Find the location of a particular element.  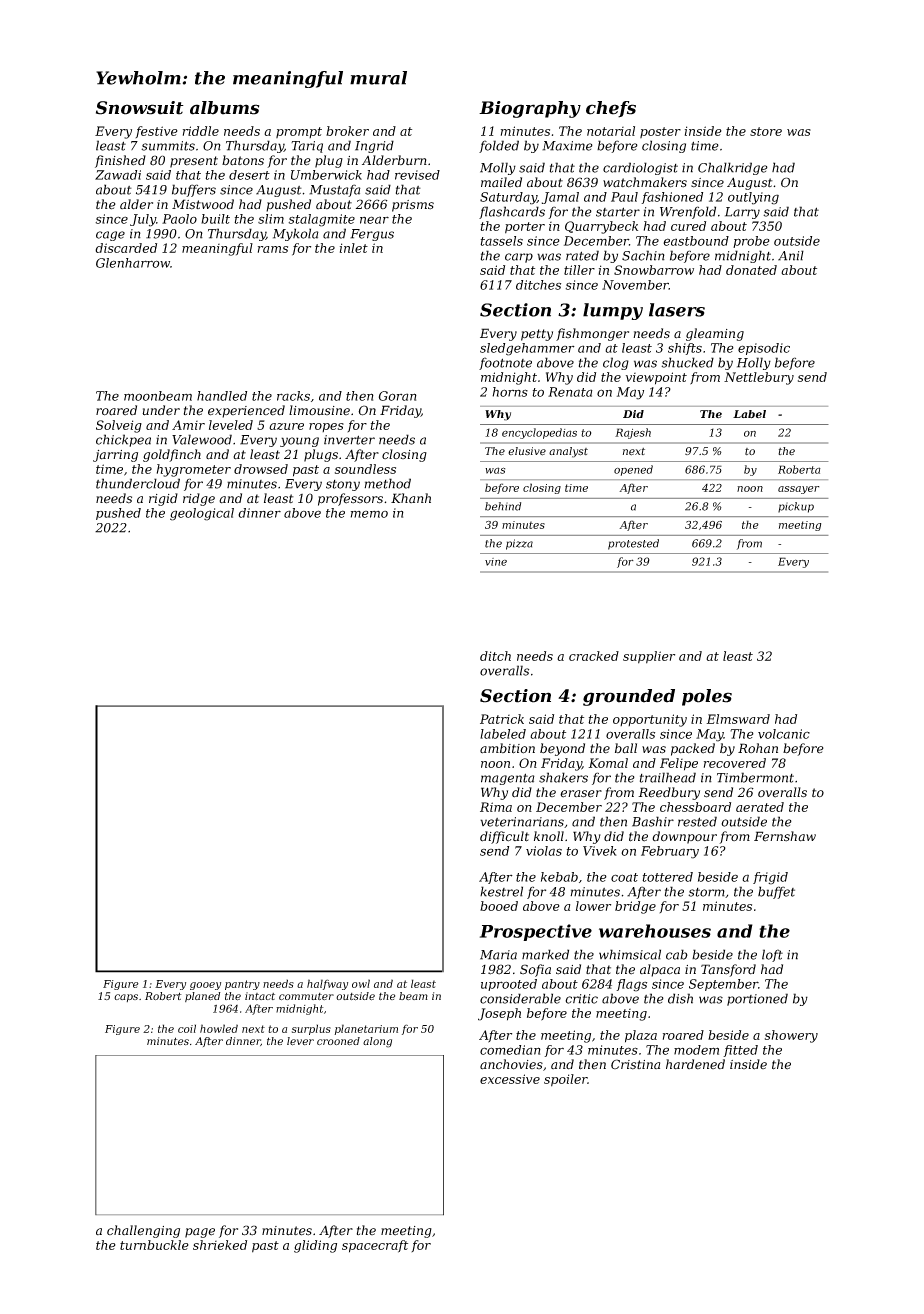

Ingrid is located at coordinates (374, 146).
